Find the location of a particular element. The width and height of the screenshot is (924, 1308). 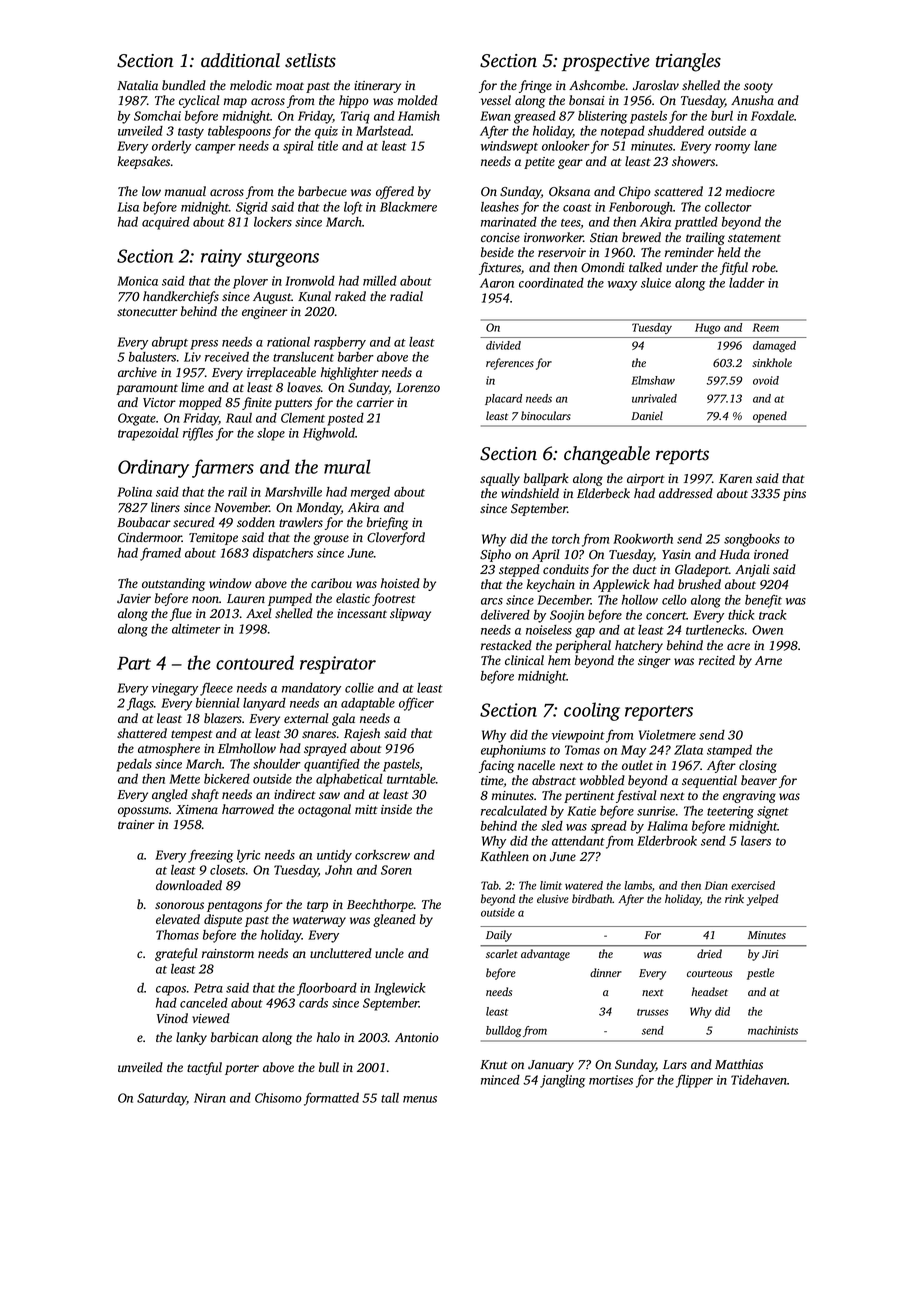

sonorous is located at coordinates (179, 905).
